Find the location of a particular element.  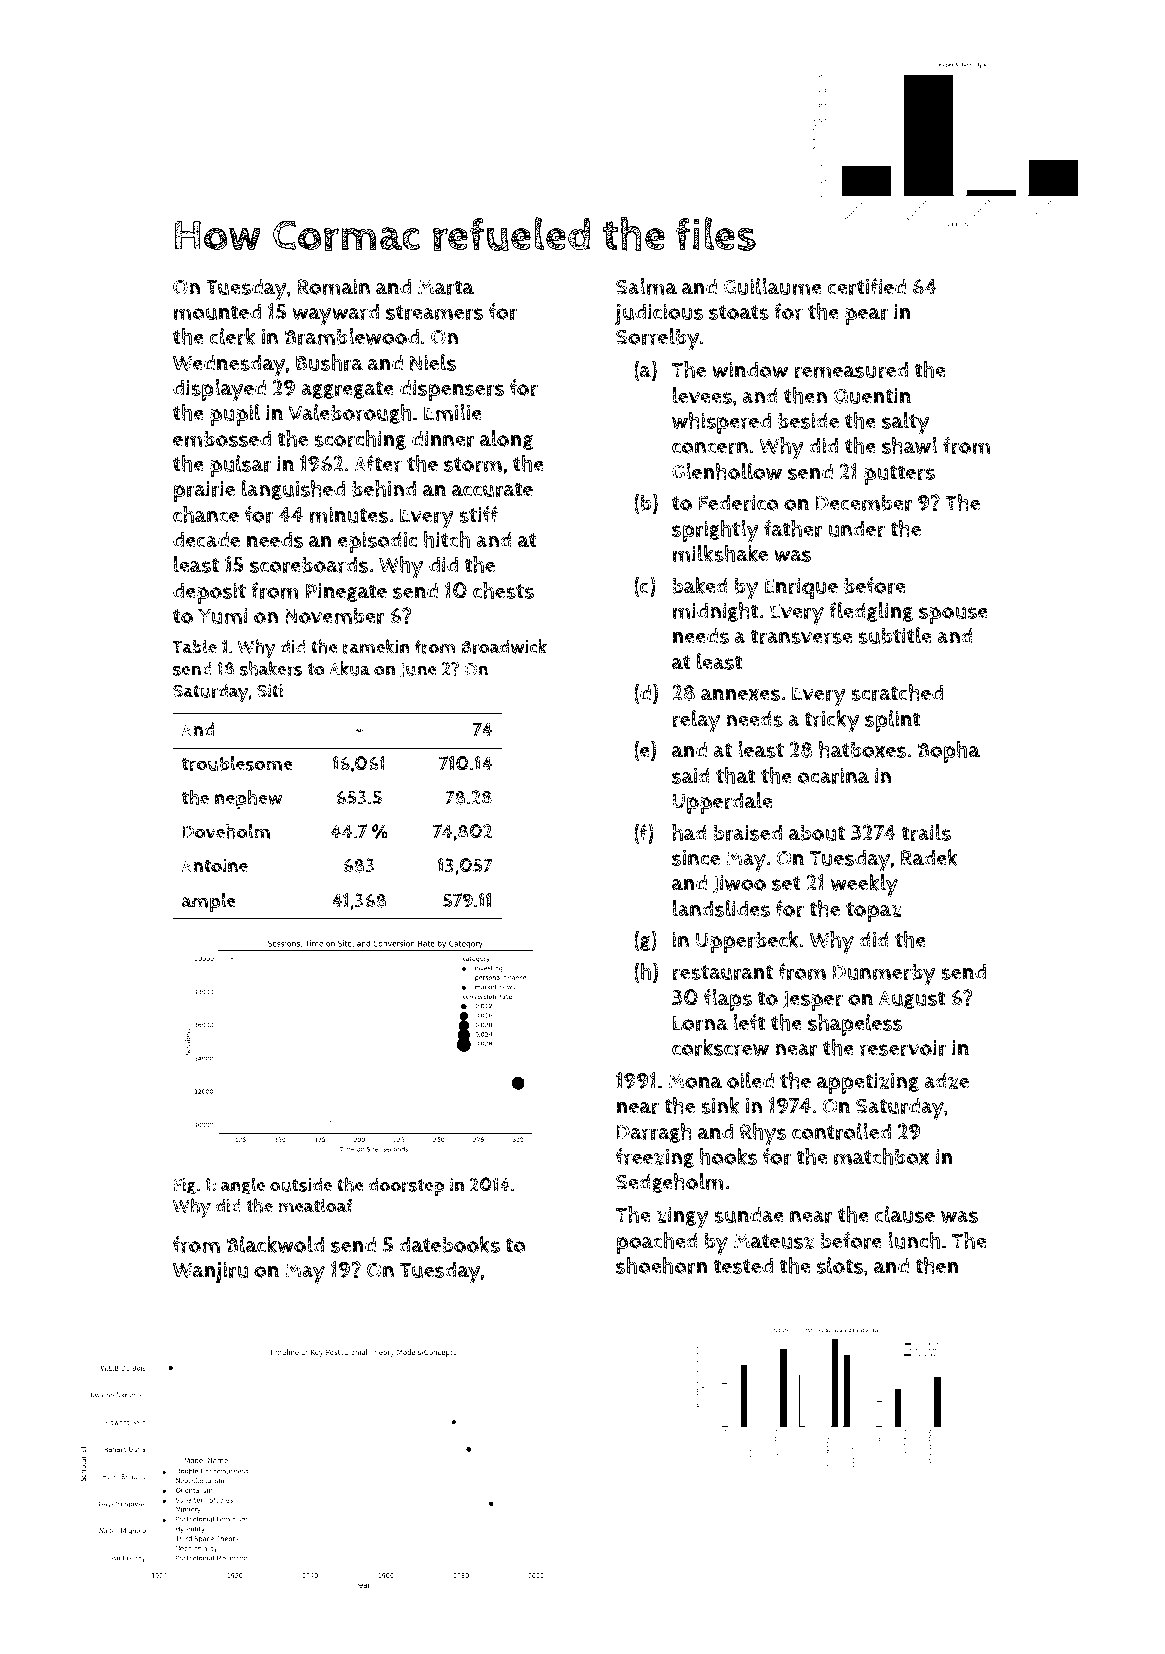

Sorrelby is located at coordinates (658, 339).
